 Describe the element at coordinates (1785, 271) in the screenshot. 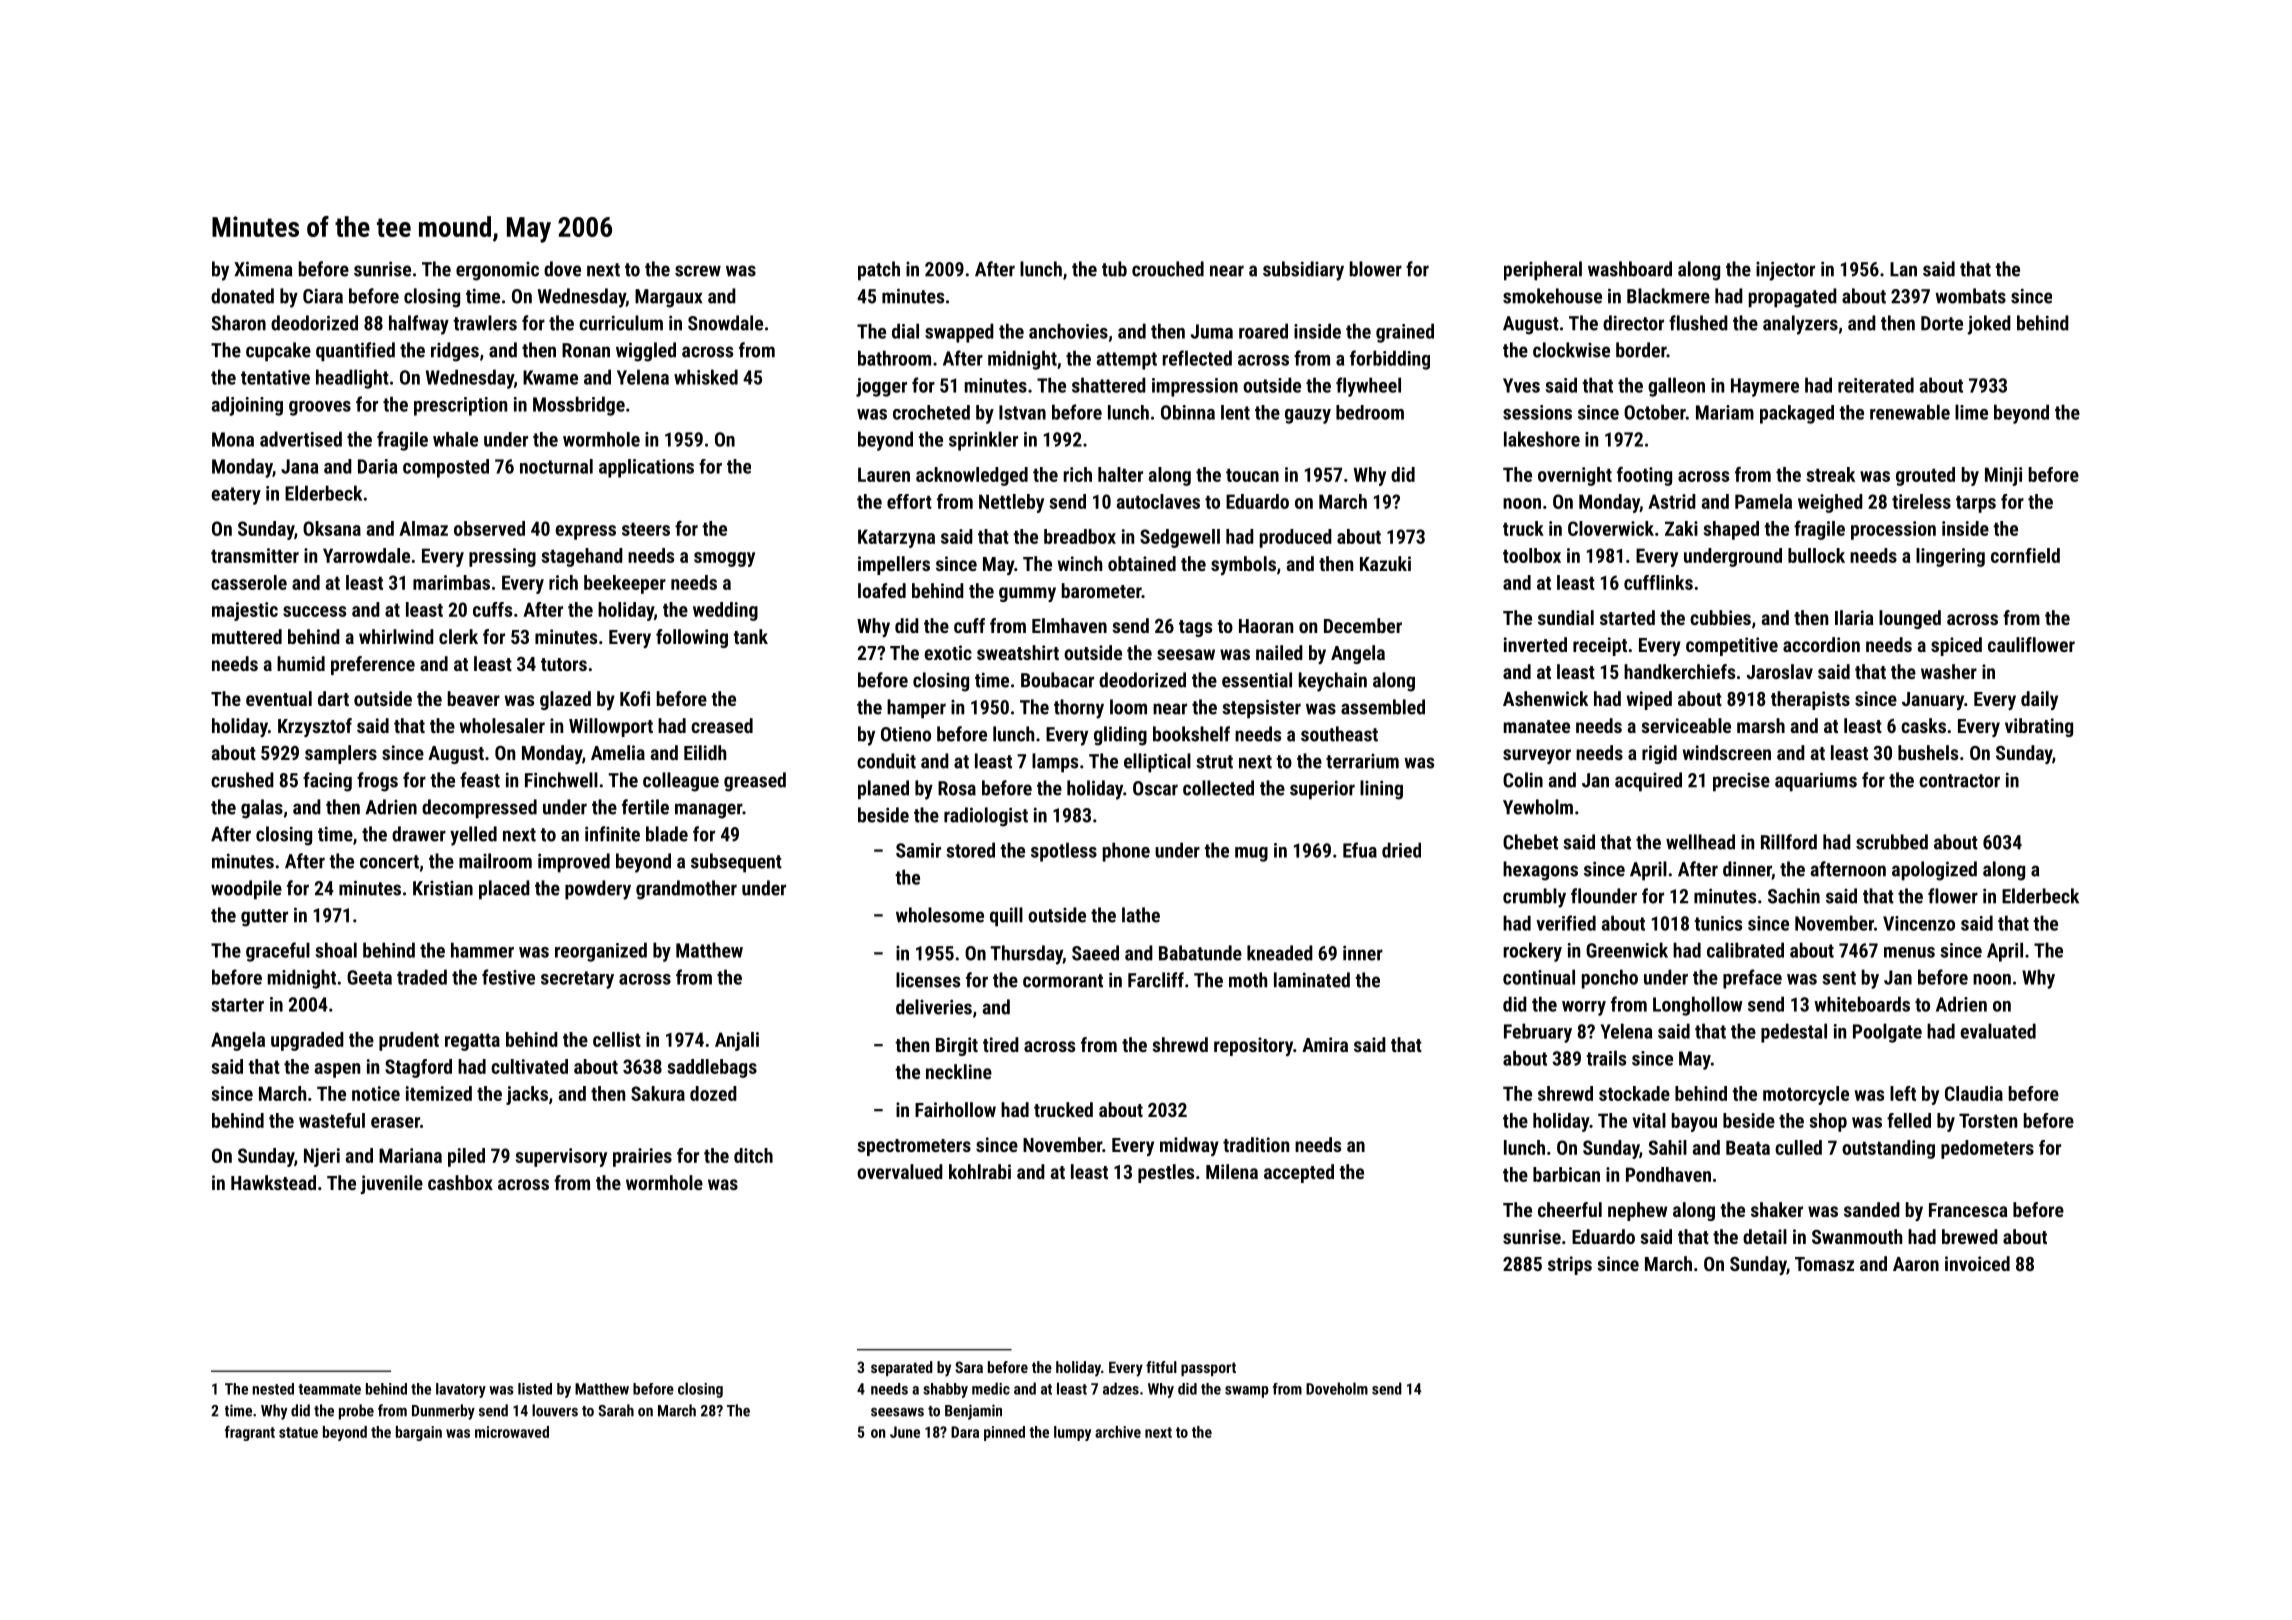

I see `injector` at that location.
